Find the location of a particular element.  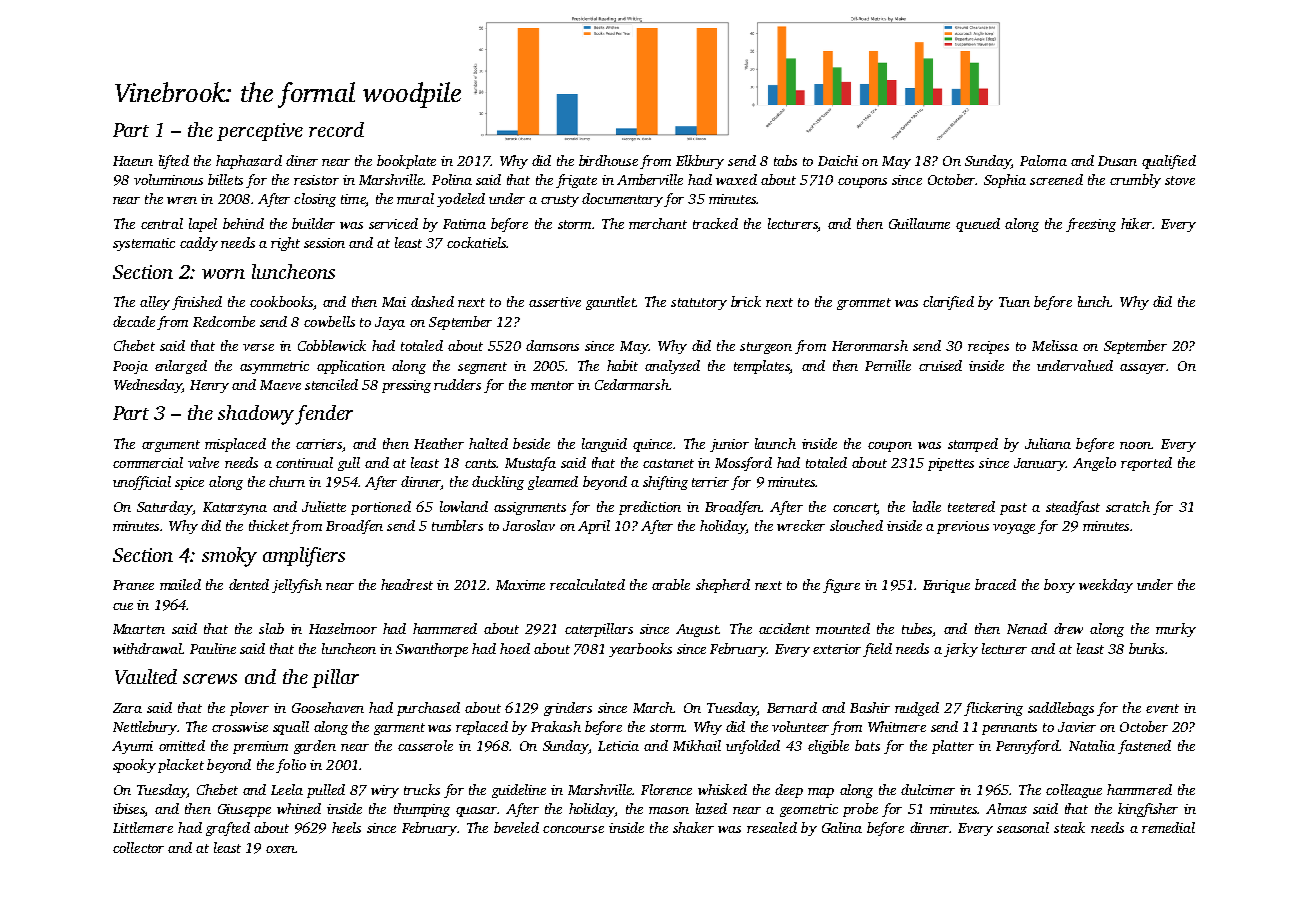

Pernille is located at coordinates (888, 365).
